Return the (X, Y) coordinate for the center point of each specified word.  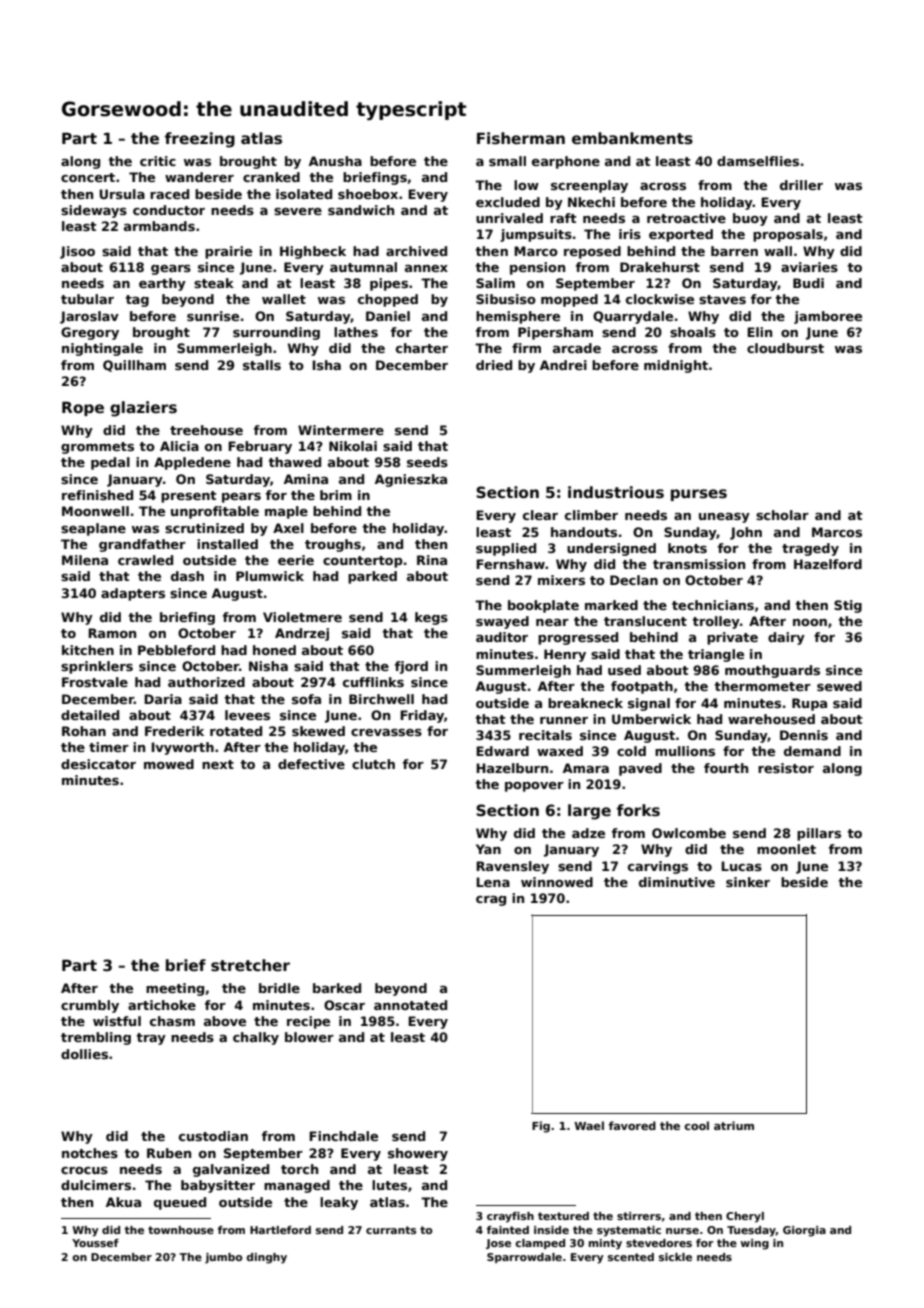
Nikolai (353, 446)
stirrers (639, 1216)
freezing (200, 140)
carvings (658, 867)
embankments (632, 138)
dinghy (266, 1258)
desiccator (98, 764)
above (225, 1021)
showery (418, 1154)
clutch (373, 764)
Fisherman (521, 138)
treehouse (206, 430)
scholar (782, 515)
